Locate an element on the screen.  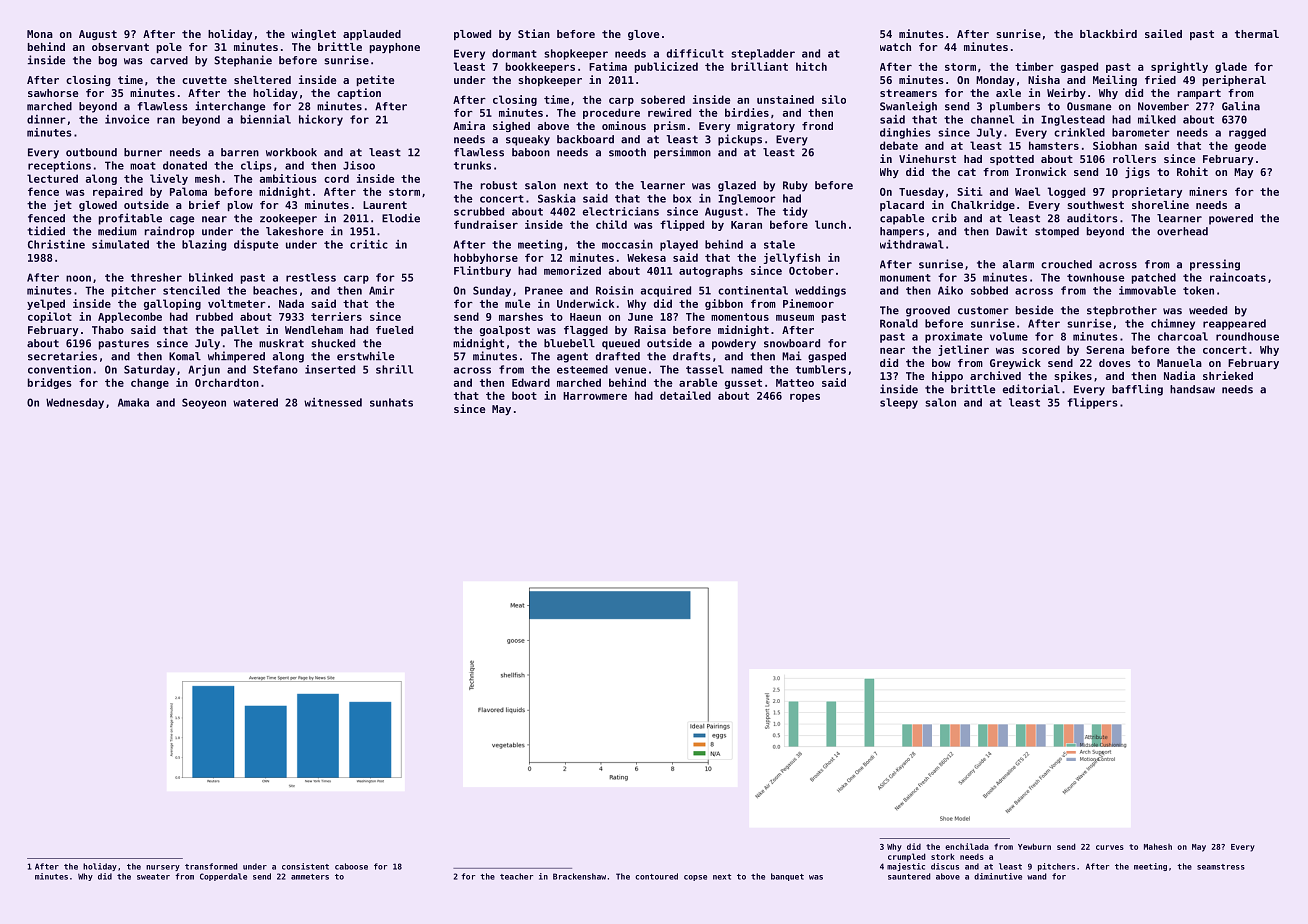
Mahesh is located at coordinates (1158, 846).
